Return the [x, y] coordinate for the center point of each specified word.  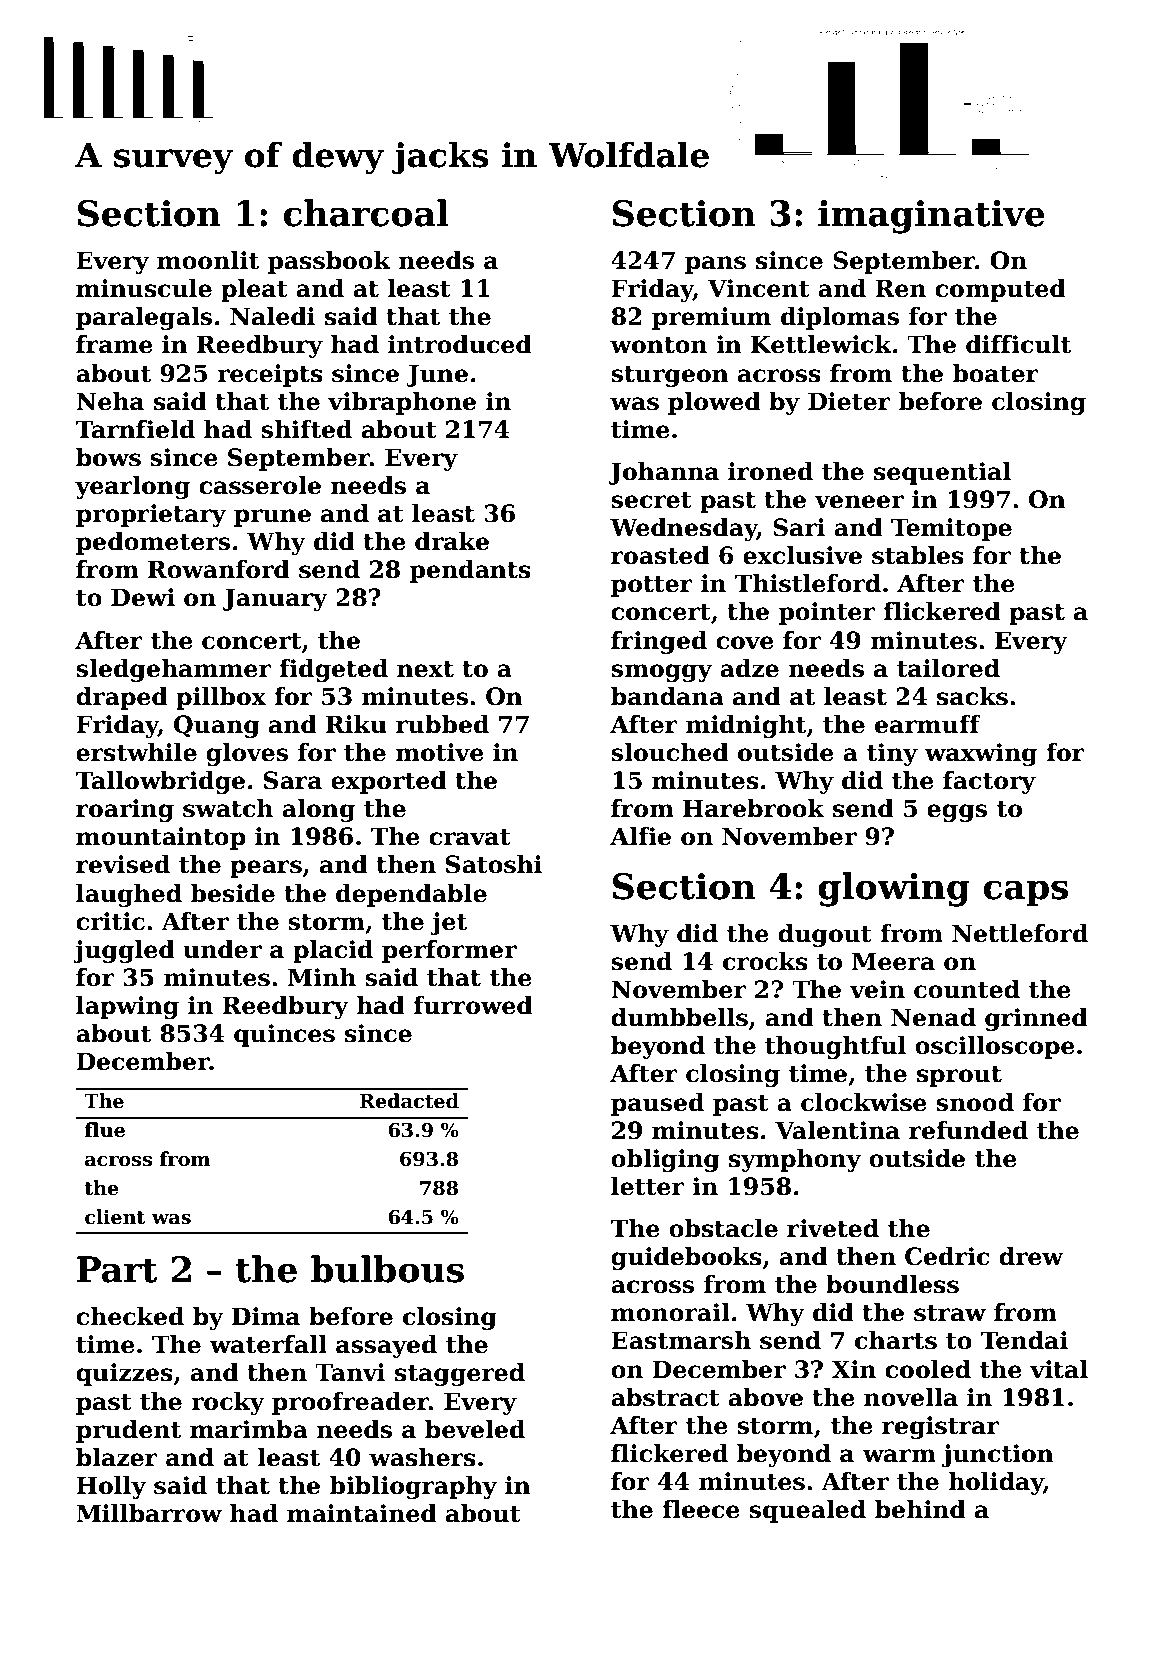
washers [422, 1457]
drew [1031, 1256]
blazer [117, 1457]
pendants [470, 571]
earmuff [928, 724]
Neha [110, 401]
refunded [968, 1130]
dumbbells [679, 1017]
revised [123, 864]
